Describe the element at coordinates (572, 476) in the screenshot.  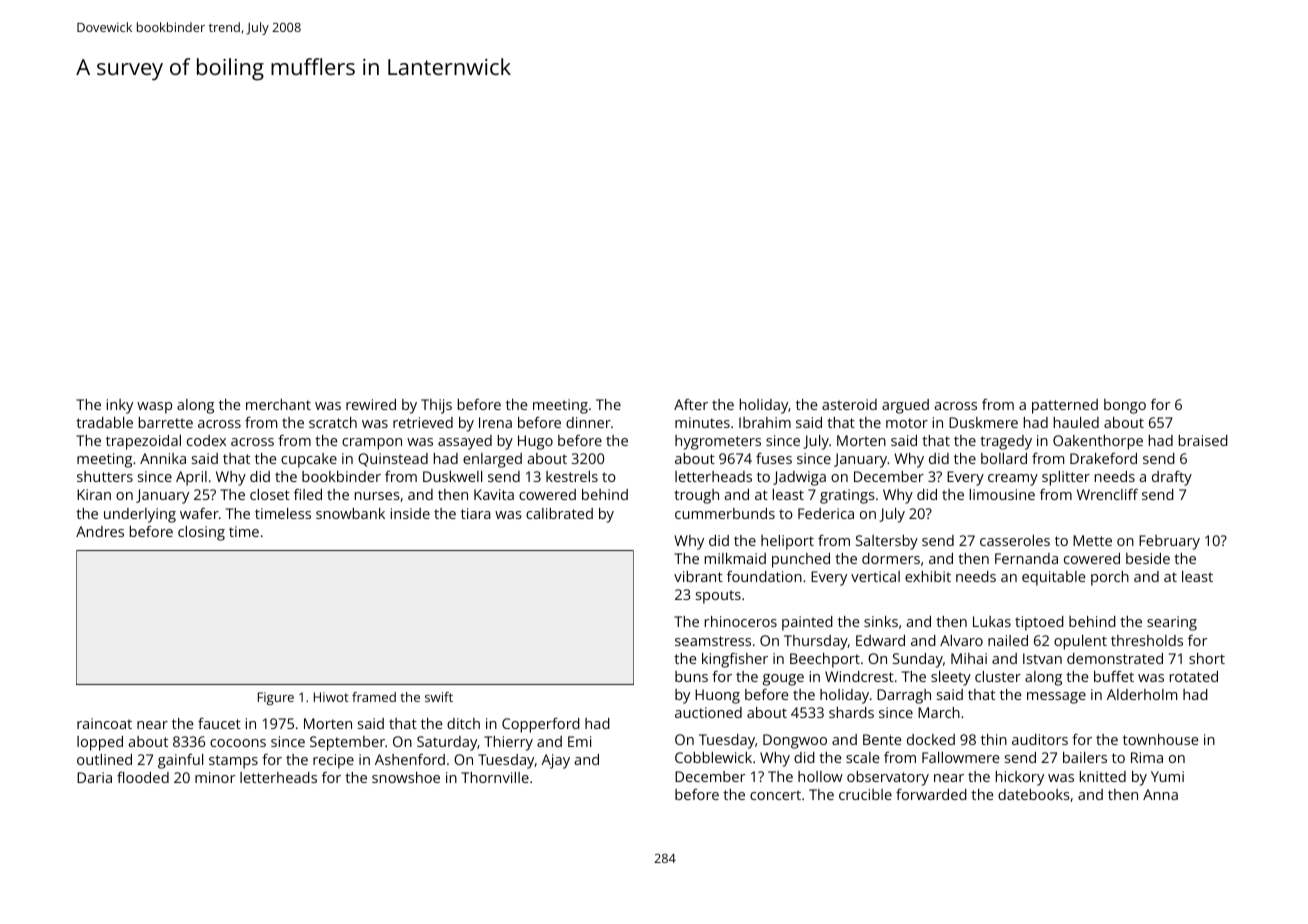
I see `kestrels` at that location.
